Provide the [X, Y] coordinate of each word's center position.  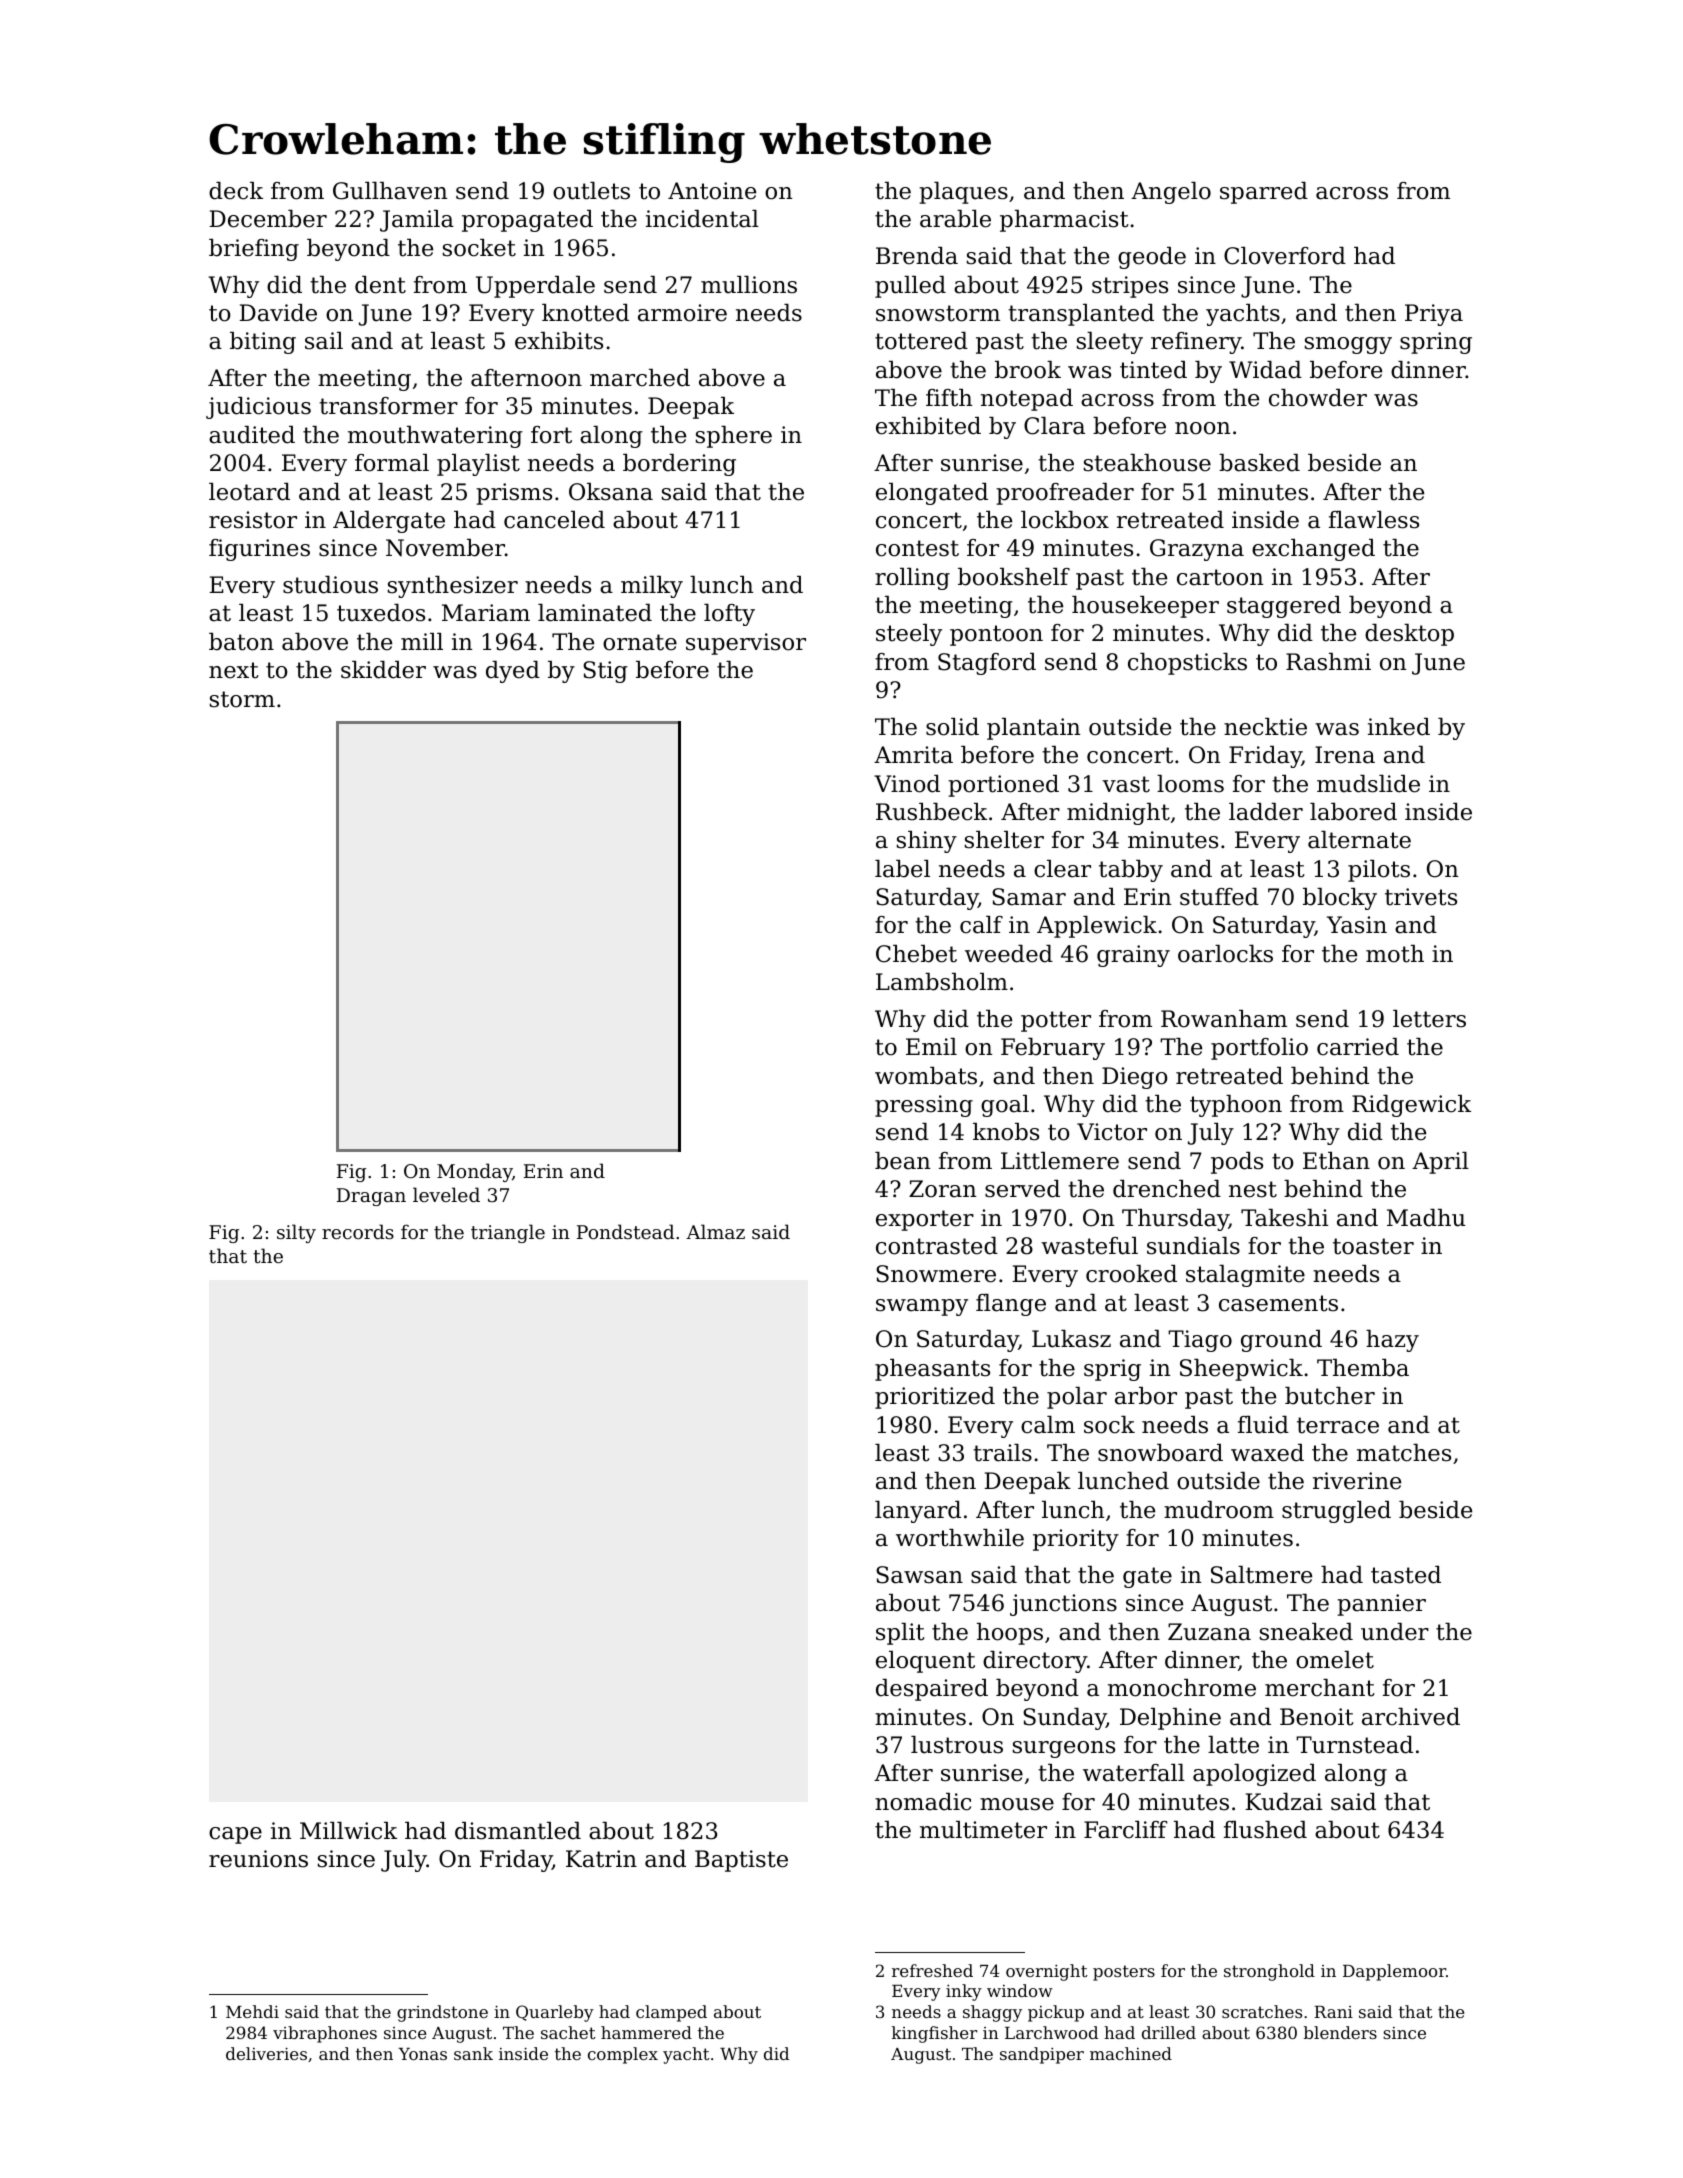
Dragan [371, 1197]
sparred [1264, 193]
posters [1124, 1973]
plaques [963, 193]
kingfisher [935, 2034]
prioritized [935, 1398]
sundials [1193, 1246]
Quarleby [555, 2013]
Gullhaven [390, 191]
